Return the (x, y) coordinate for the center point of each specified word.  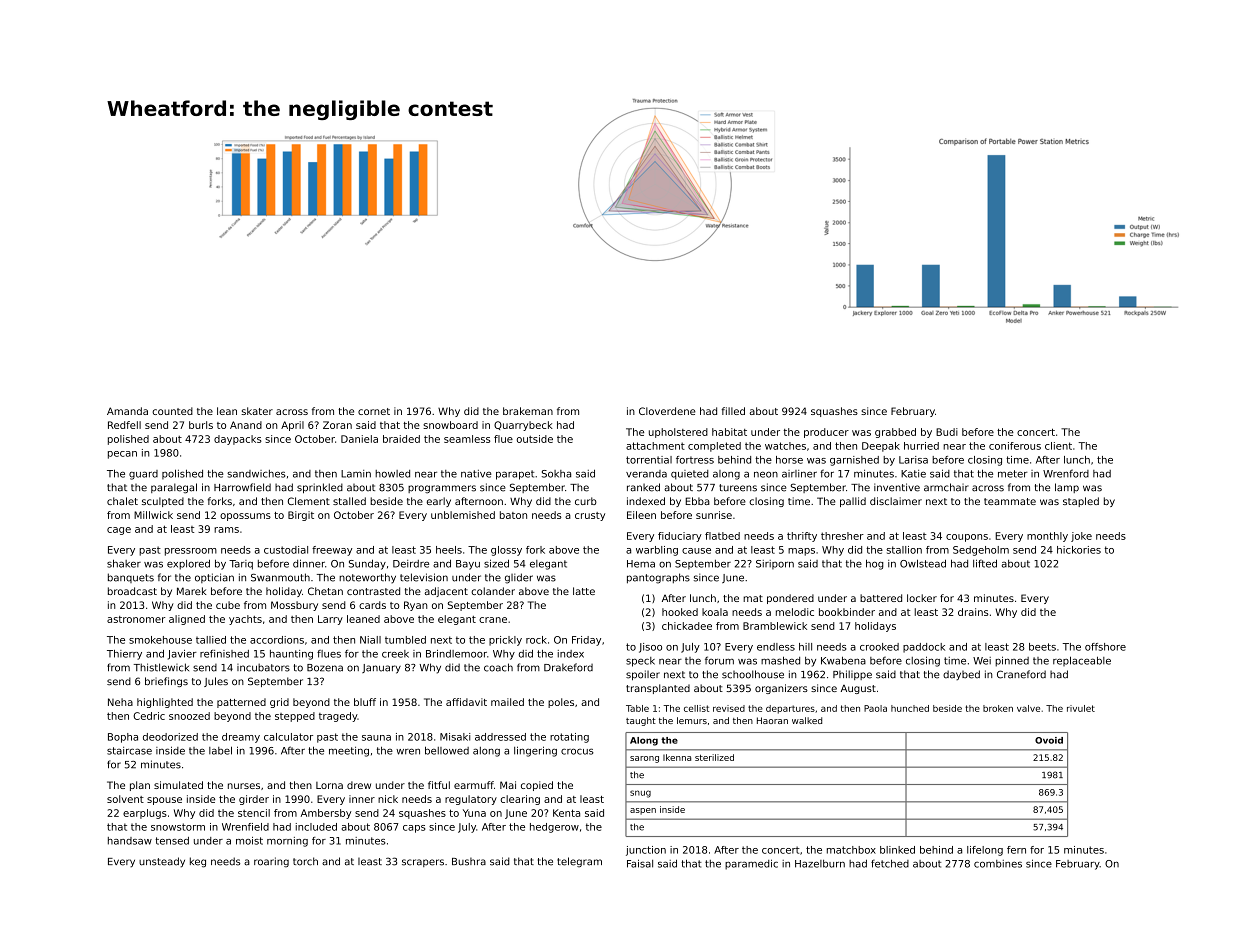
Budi (947, 432)
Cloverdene (667, 411)
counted (172, 411)
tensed (172, 841)
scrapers (423, 863)
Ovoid (1049, 740)
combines (998, 864)
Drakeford (568, 667)
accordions (277, 640)
